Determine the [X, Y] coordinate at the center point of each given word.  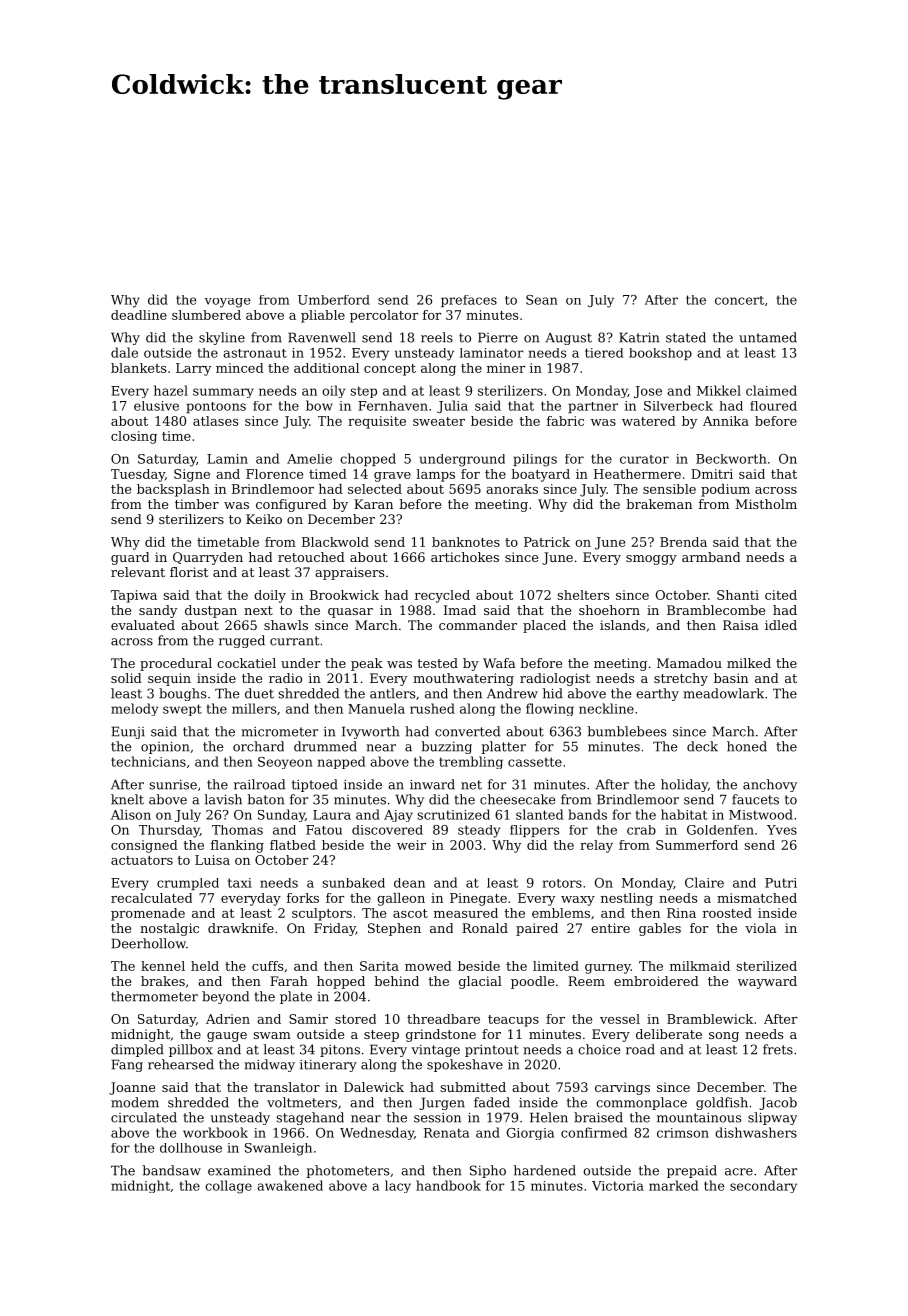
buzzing [446, 747]
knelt [127, 799]
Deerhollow [149, 943]
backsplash [173, 490]
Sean [542, 300]
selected [375, 489]
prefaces [469, 301]
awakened [290, 1185]
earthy [657, 694]
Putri [781, 883]
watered [649, 421]
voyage [227, 303]
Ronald [485, 928]
